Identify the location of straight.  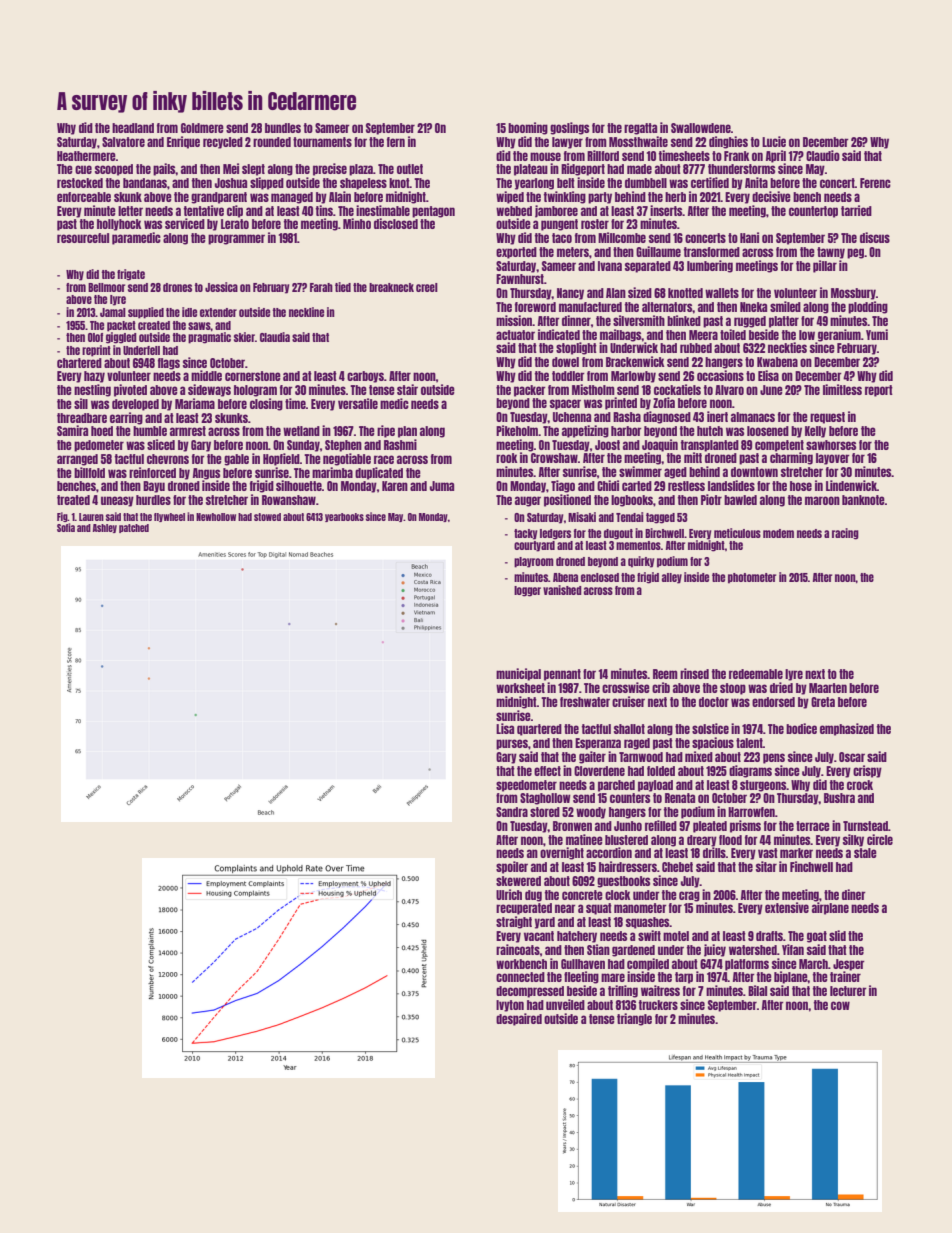
(514, 922).
